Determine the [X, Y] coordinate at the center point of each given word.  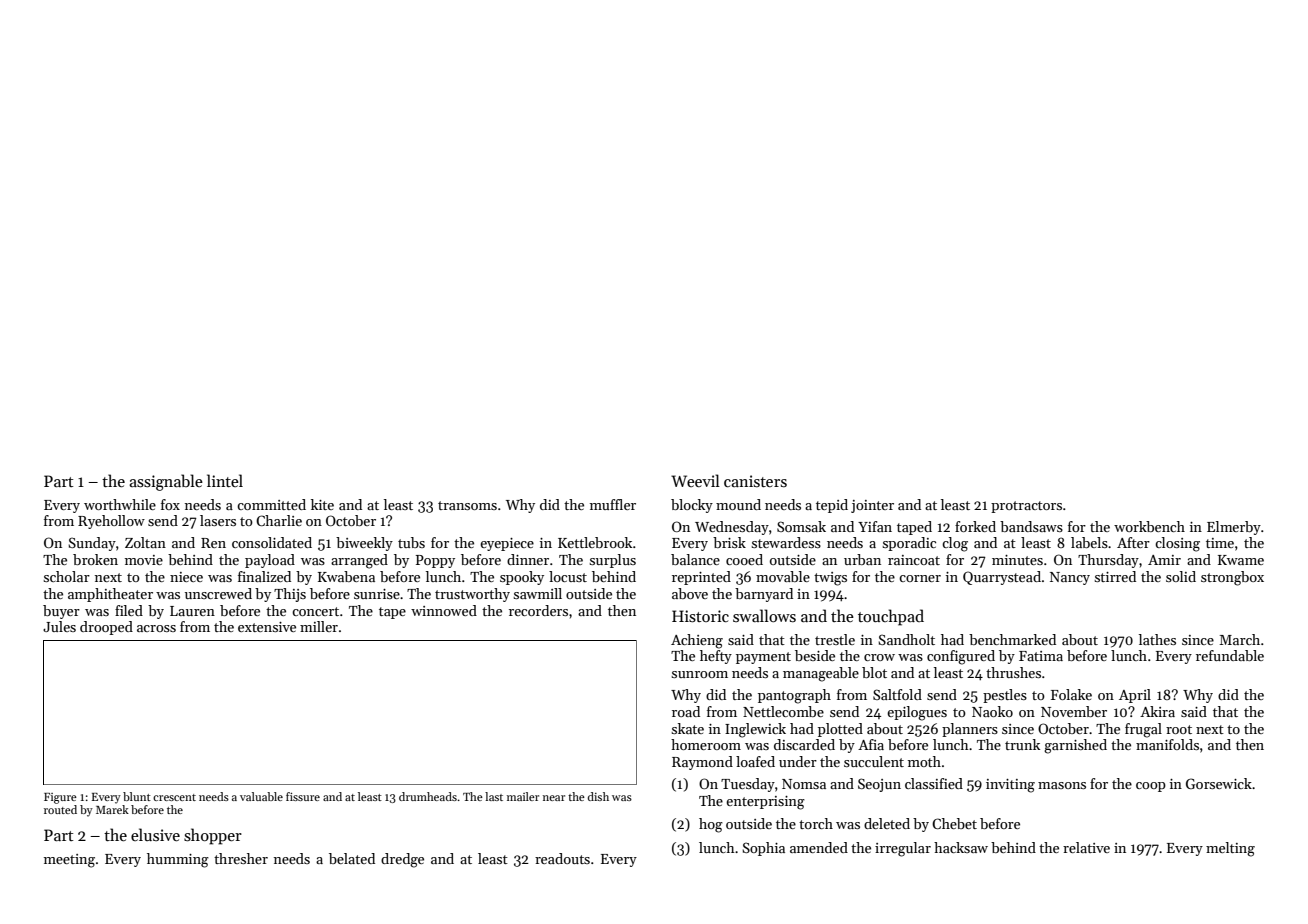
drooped [106, 628]
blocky [692, 506]
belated [352, 858]
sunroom [700, 674]
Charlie [279, 520]
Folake [1071, 694]
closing [1177, 544]
